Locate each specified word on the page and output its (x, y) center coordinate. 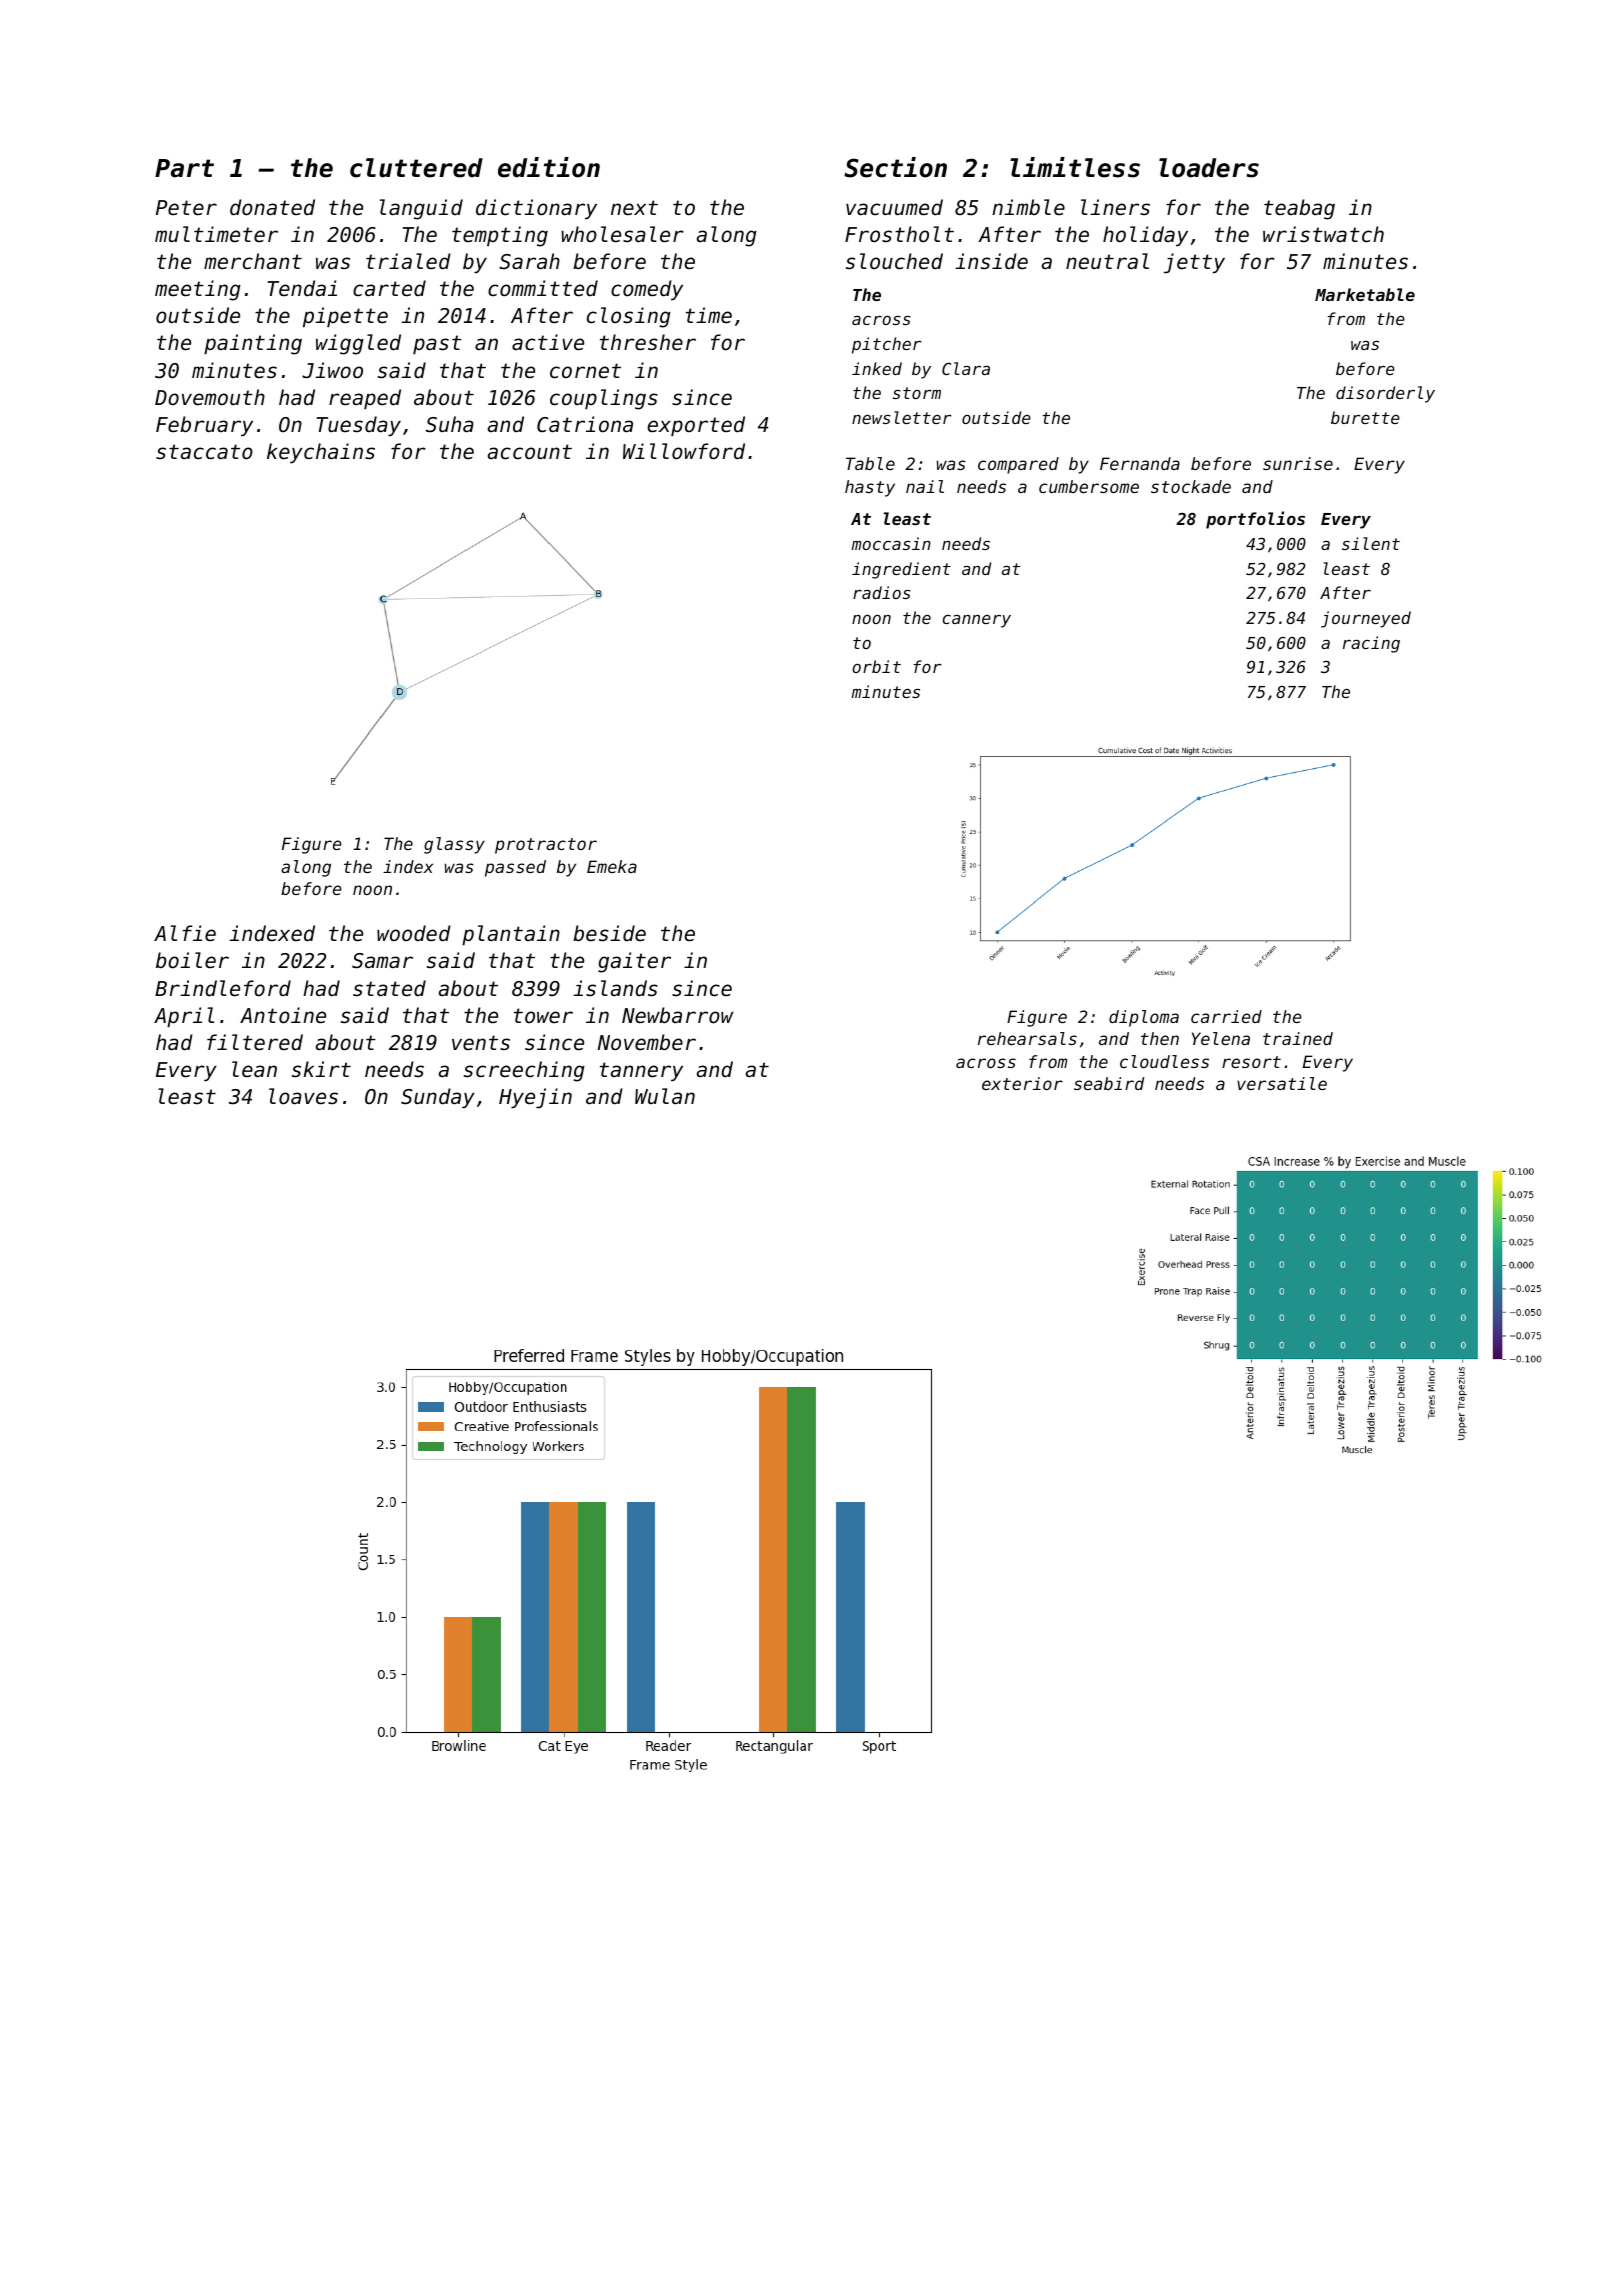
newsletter (901, 417)
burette (1365, 417)
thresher (648, 342)
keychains (321, 453)
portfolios (1255, 520)
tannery (641, 1072)
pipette (345, 317)
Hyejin (535, 1098)
